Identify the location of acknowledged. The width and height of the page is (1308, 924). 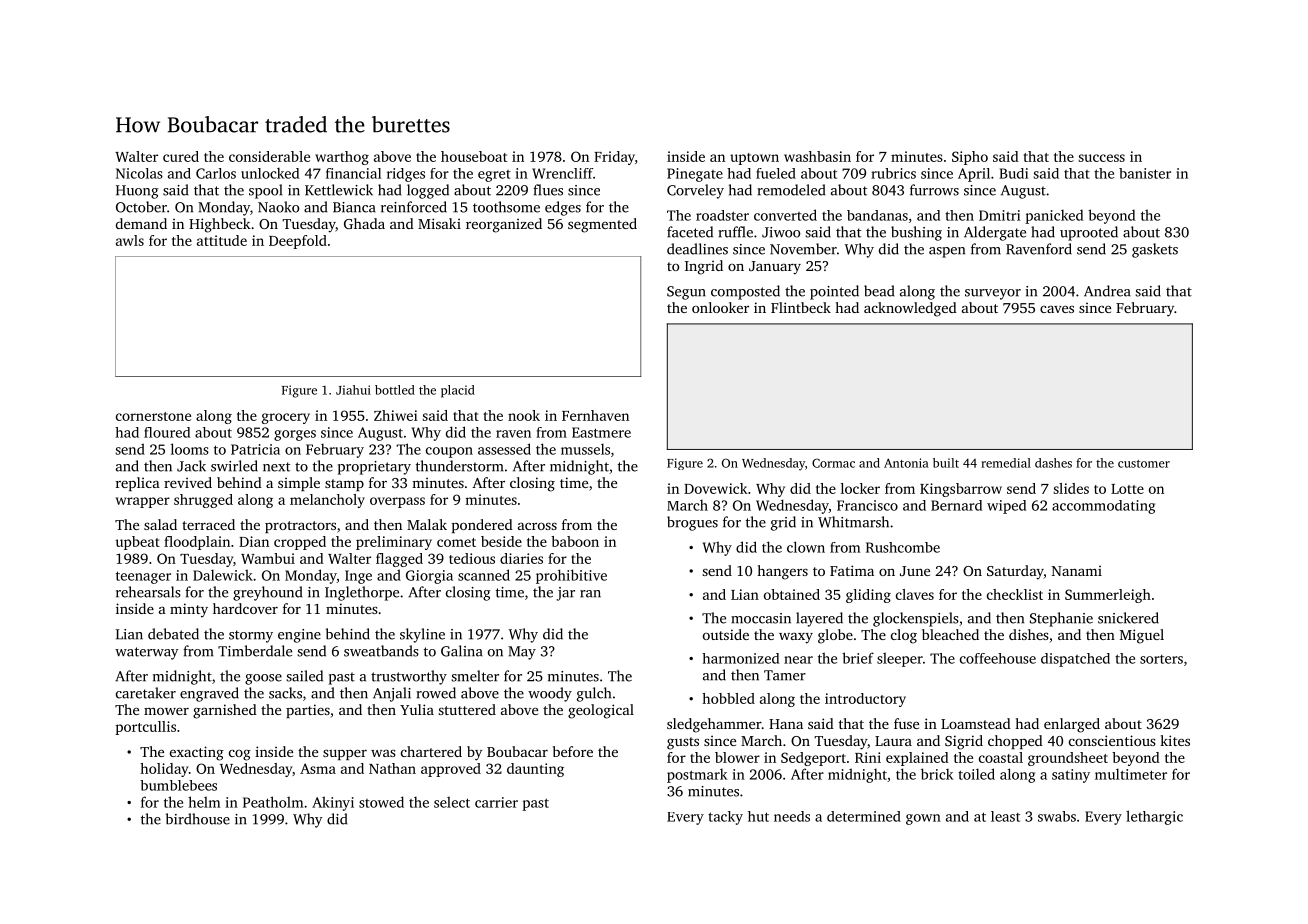
(910, 309).
